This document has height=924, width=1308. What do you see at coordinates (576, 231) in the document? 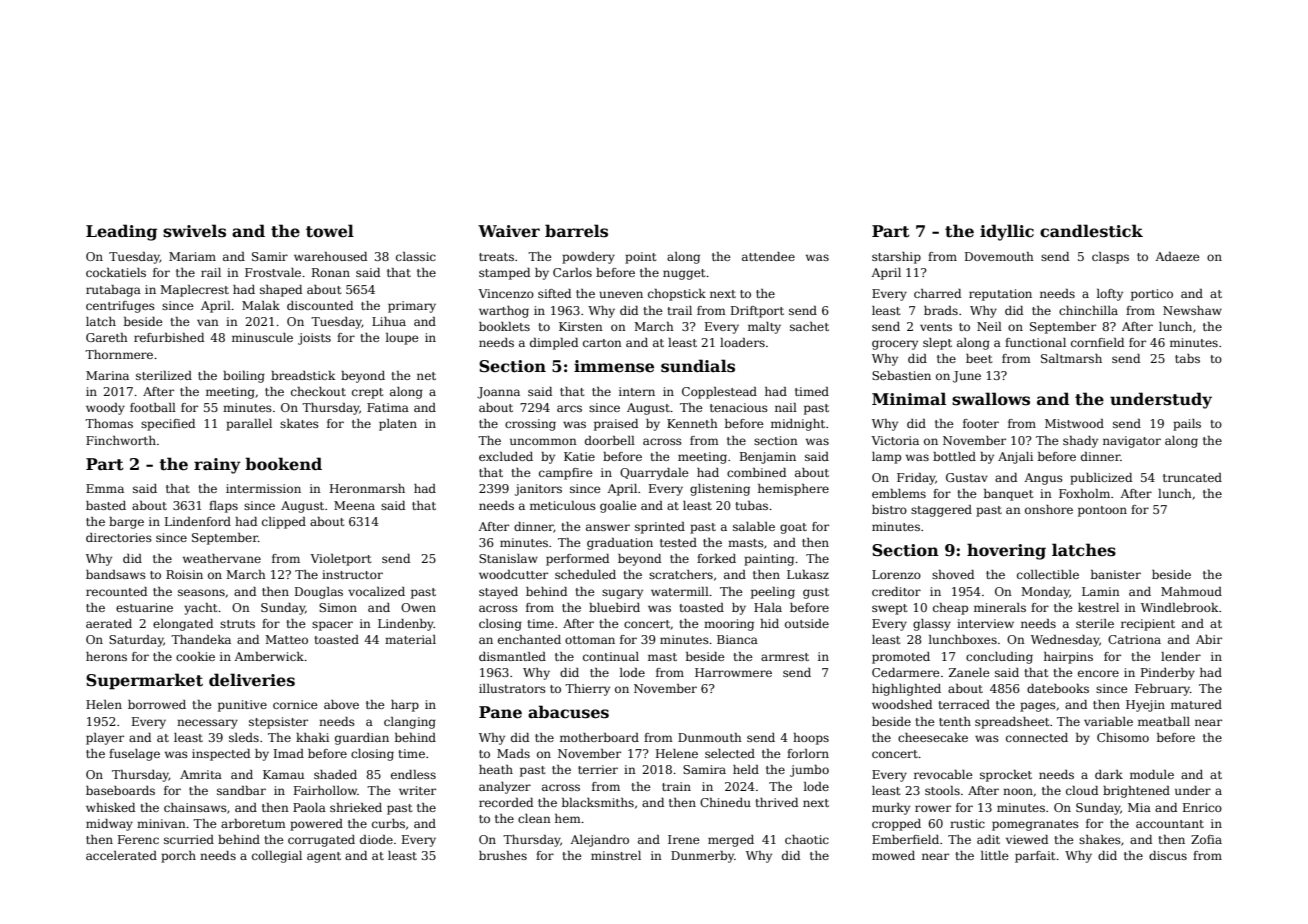
I see `barrels` at bounding box center [576, 231].
